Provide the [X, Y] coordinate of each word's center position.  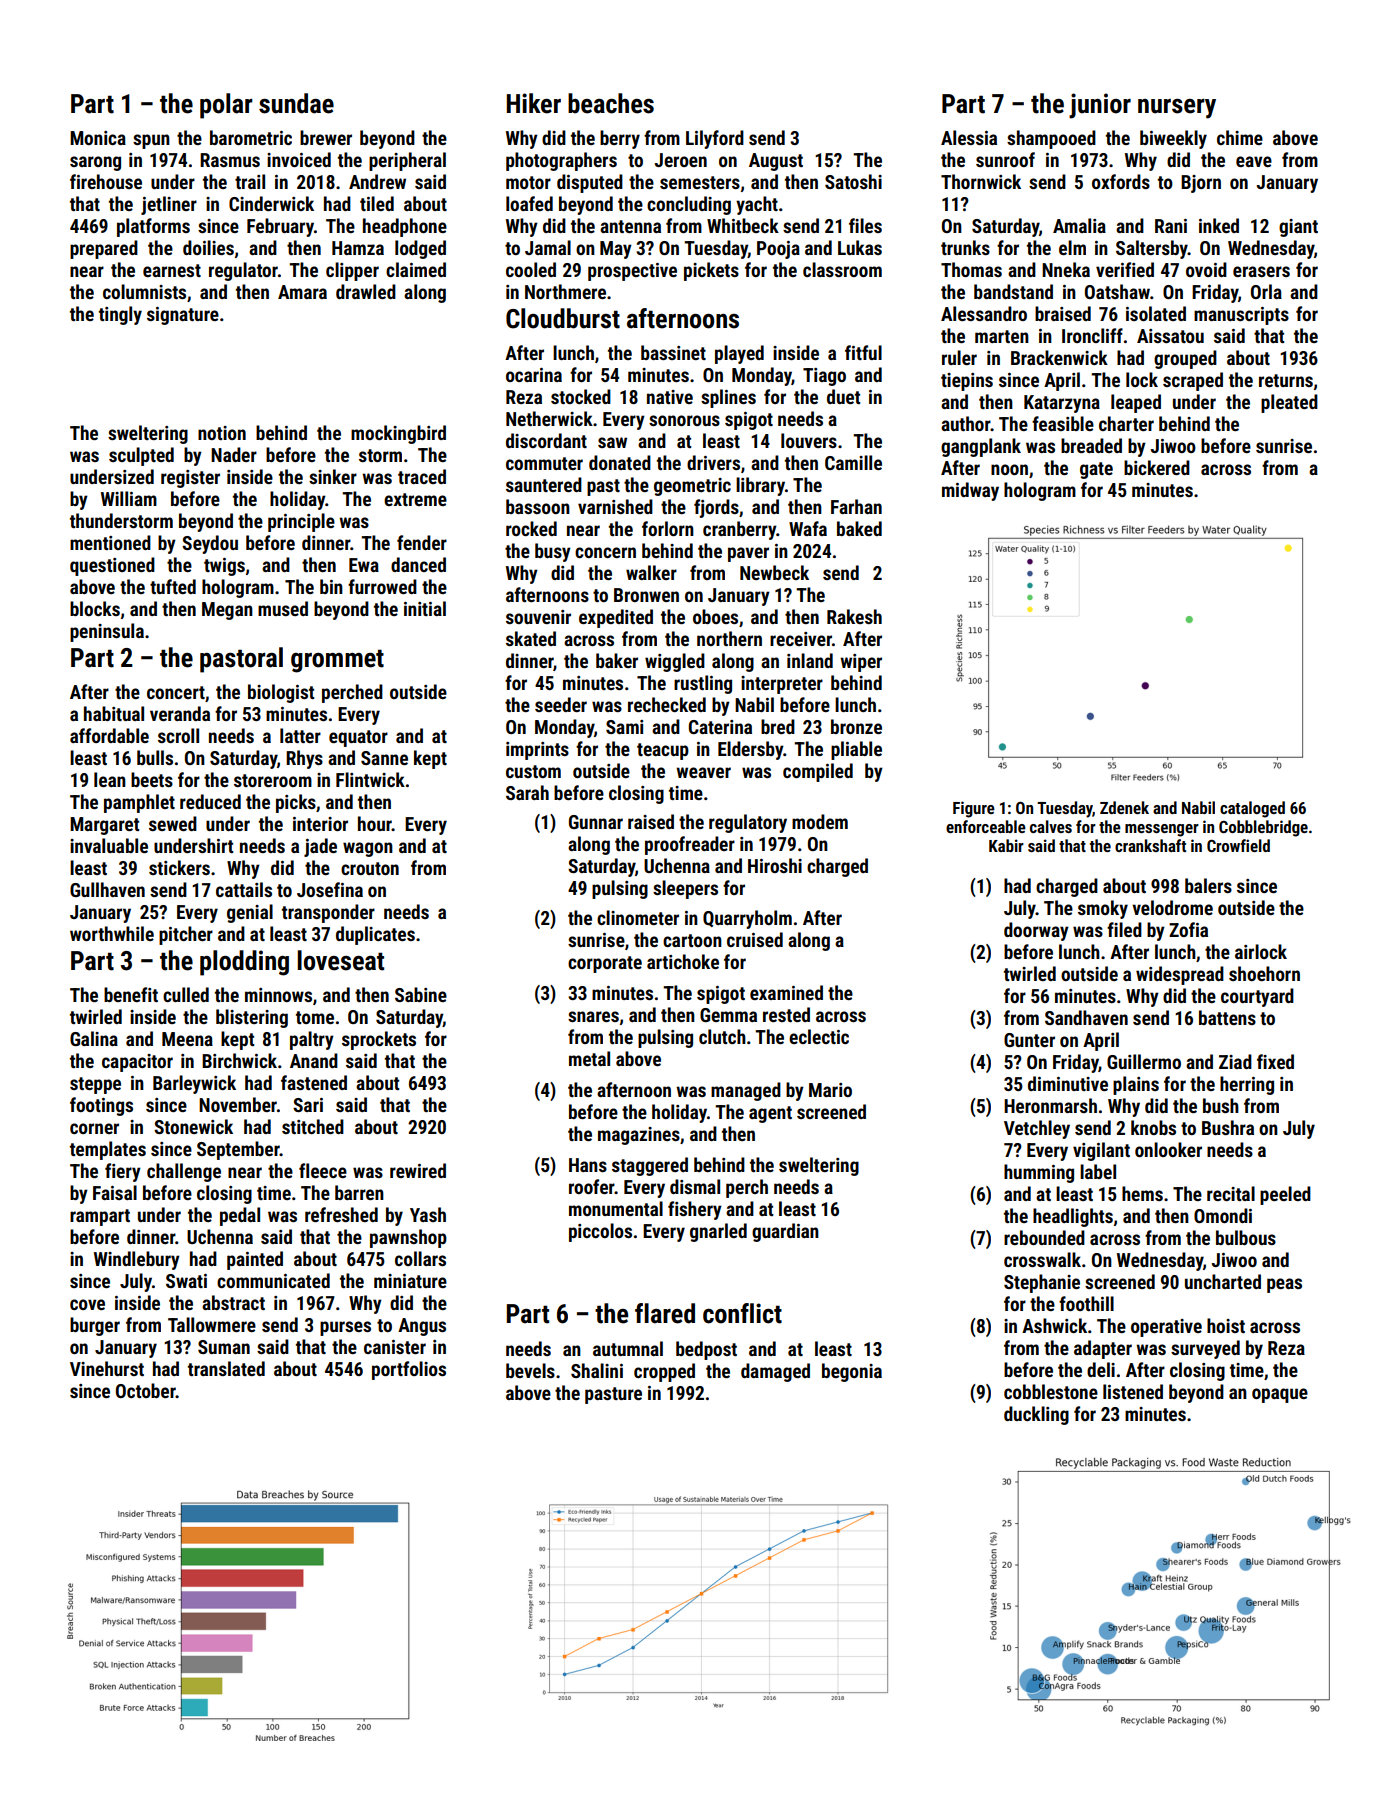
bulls [155, 757]
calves [1051, 826]
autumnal [628, 1348]
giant [1298, 228]
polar [226, 106]
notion [222, 433]
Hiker [534, 103]
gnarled [718, 1232]
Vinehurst [107, 1368]
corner [94, 1128]
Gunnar [596, 822]
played [739, 354]
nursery [1177, 109]
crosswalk [1042, 1259]
